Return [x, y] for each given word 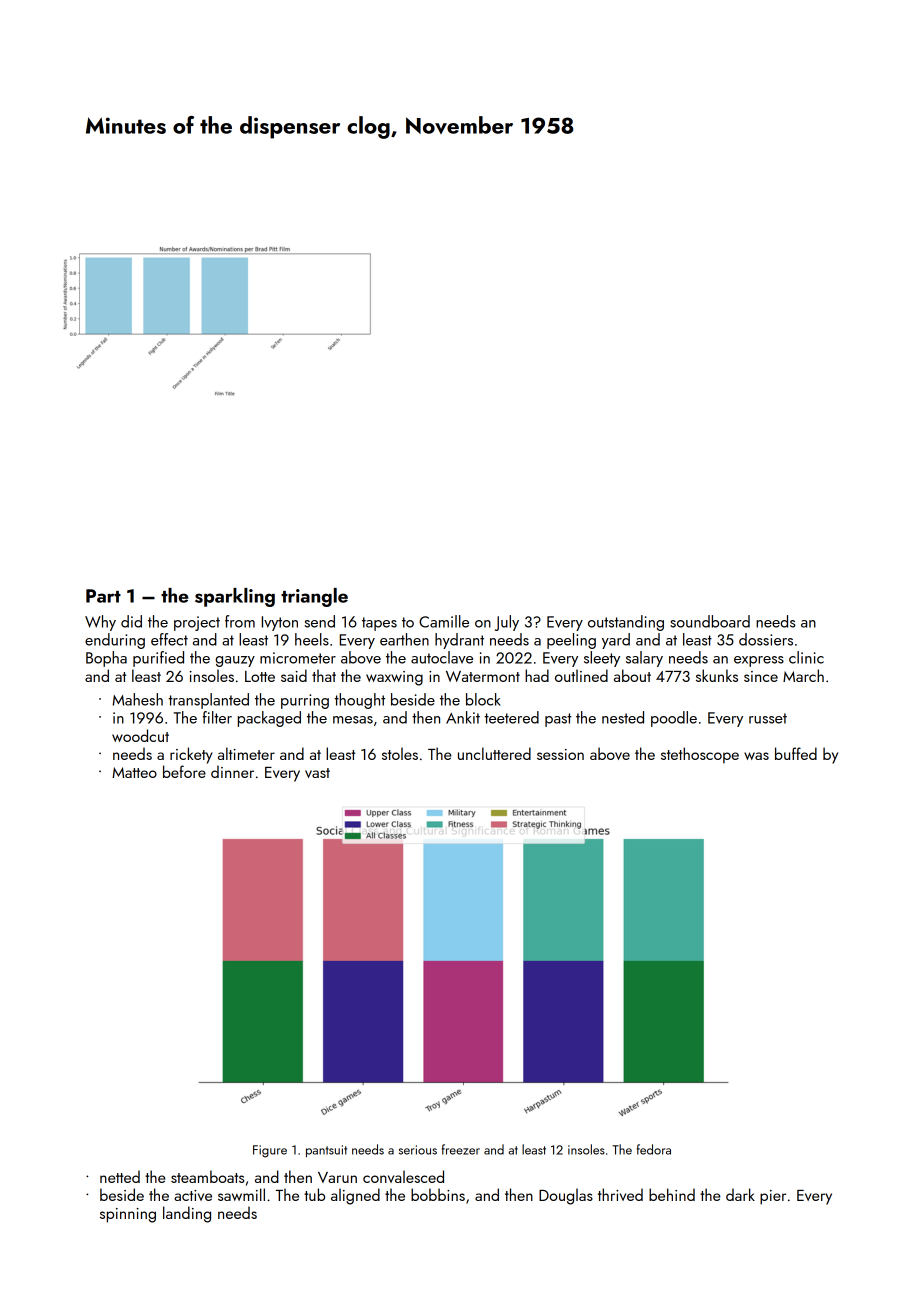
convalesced [403, 1176]
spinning [128, 1215]
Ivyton [280, 623]
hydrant [459, 641]
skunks [717, 675]
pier [773, 1197]
